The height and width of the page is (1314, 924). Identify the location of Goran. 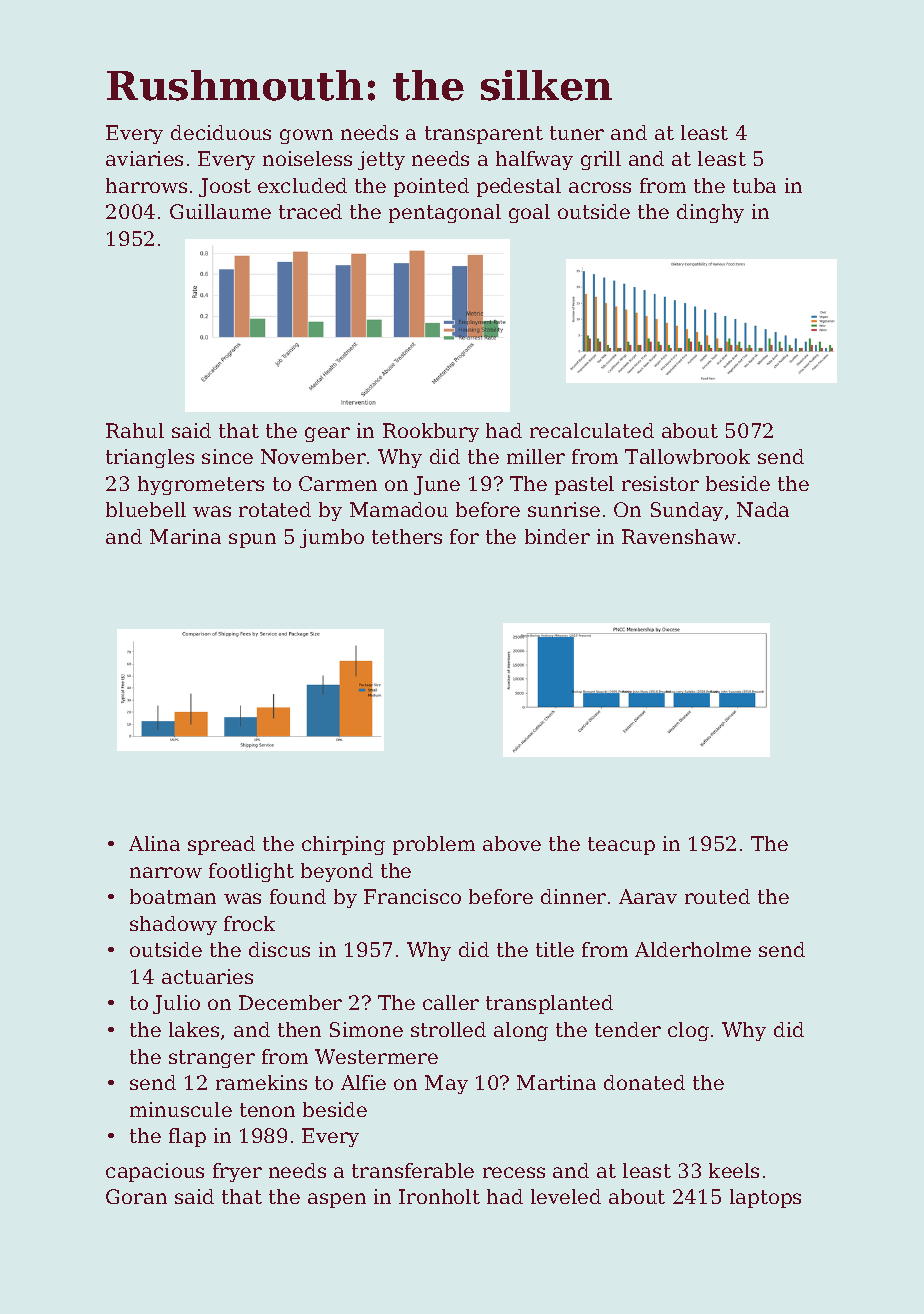
(136, 1196).
